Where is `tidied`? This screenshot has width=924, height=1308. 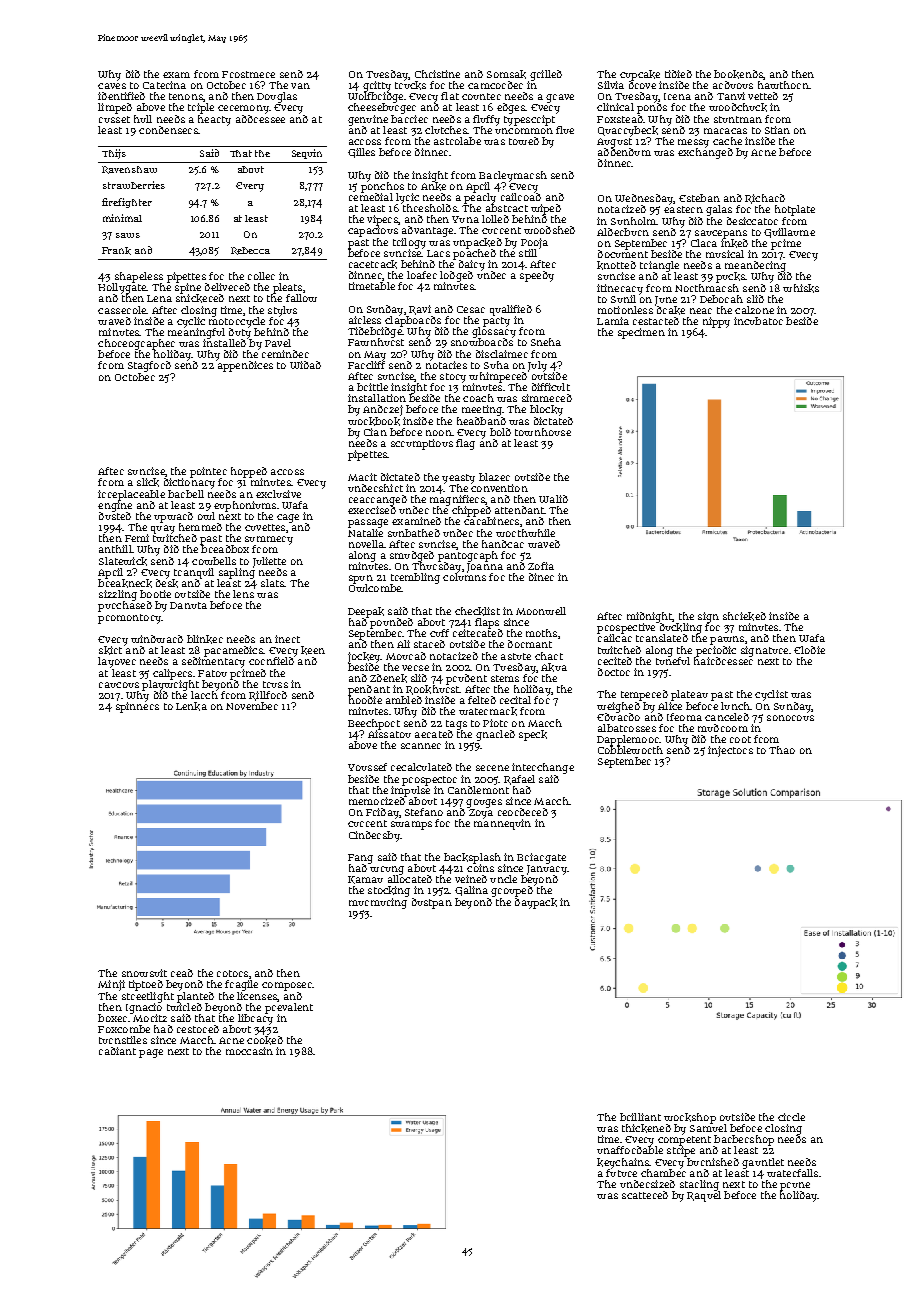
tidied is located at coordinates (678, 74).
